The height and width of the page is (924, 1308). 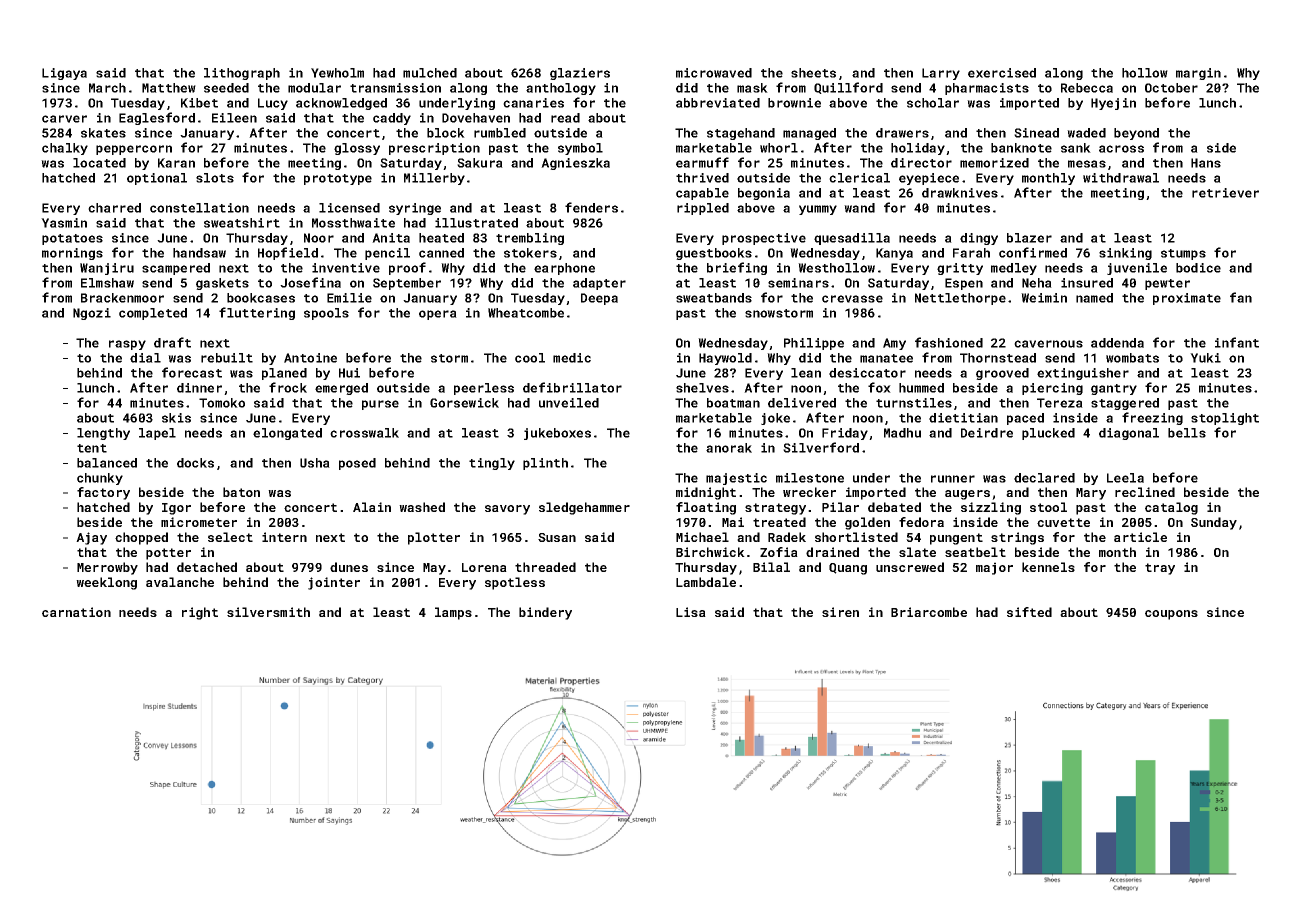 I want to click on Philippe, so click(x=814, y=344).
